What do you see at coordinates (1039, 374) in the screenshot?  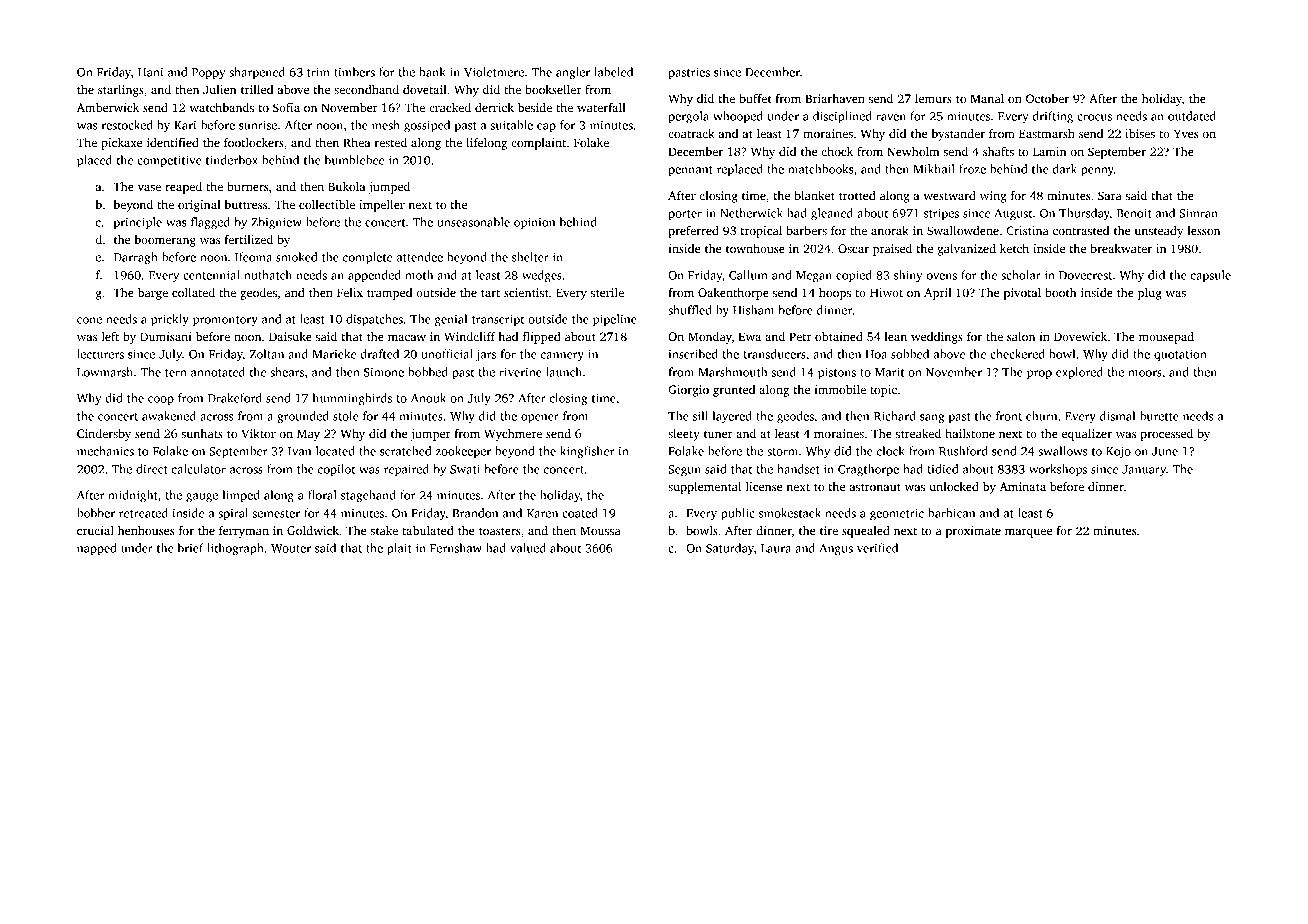 I see `prop` at bounding box center [1039, 374].
